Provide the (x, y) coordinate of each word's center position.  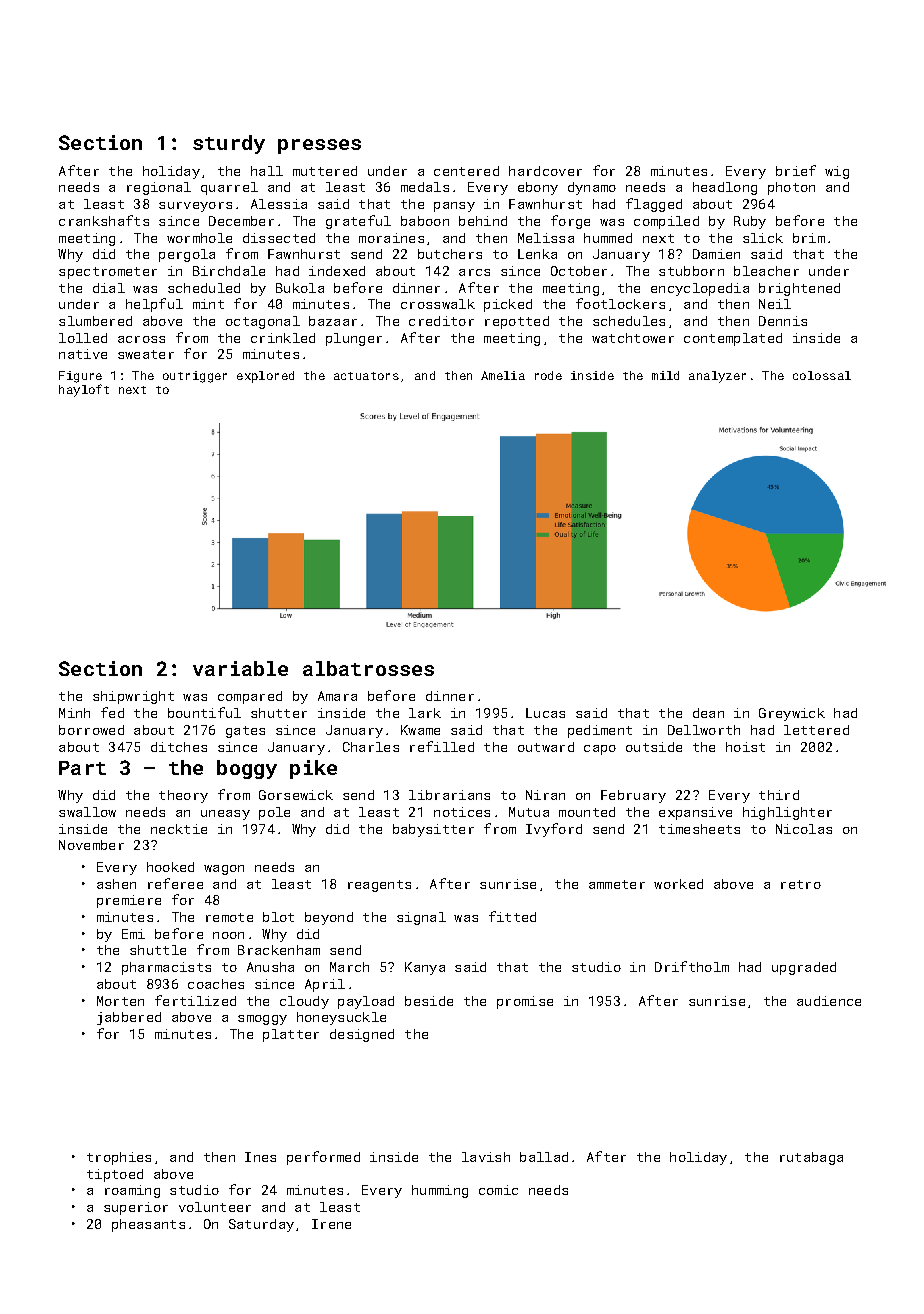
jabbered (129, 1018)
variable (240, 668)
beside (429, 1001)
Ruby (750, 222)
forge (570, 222)
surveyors (195, 207)
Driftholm (692, 966)
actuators (366, 376)
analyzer (717, 377)
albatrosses (368, 668)
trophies (119, 1158)
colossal (822, 375)
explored (265, 377)
